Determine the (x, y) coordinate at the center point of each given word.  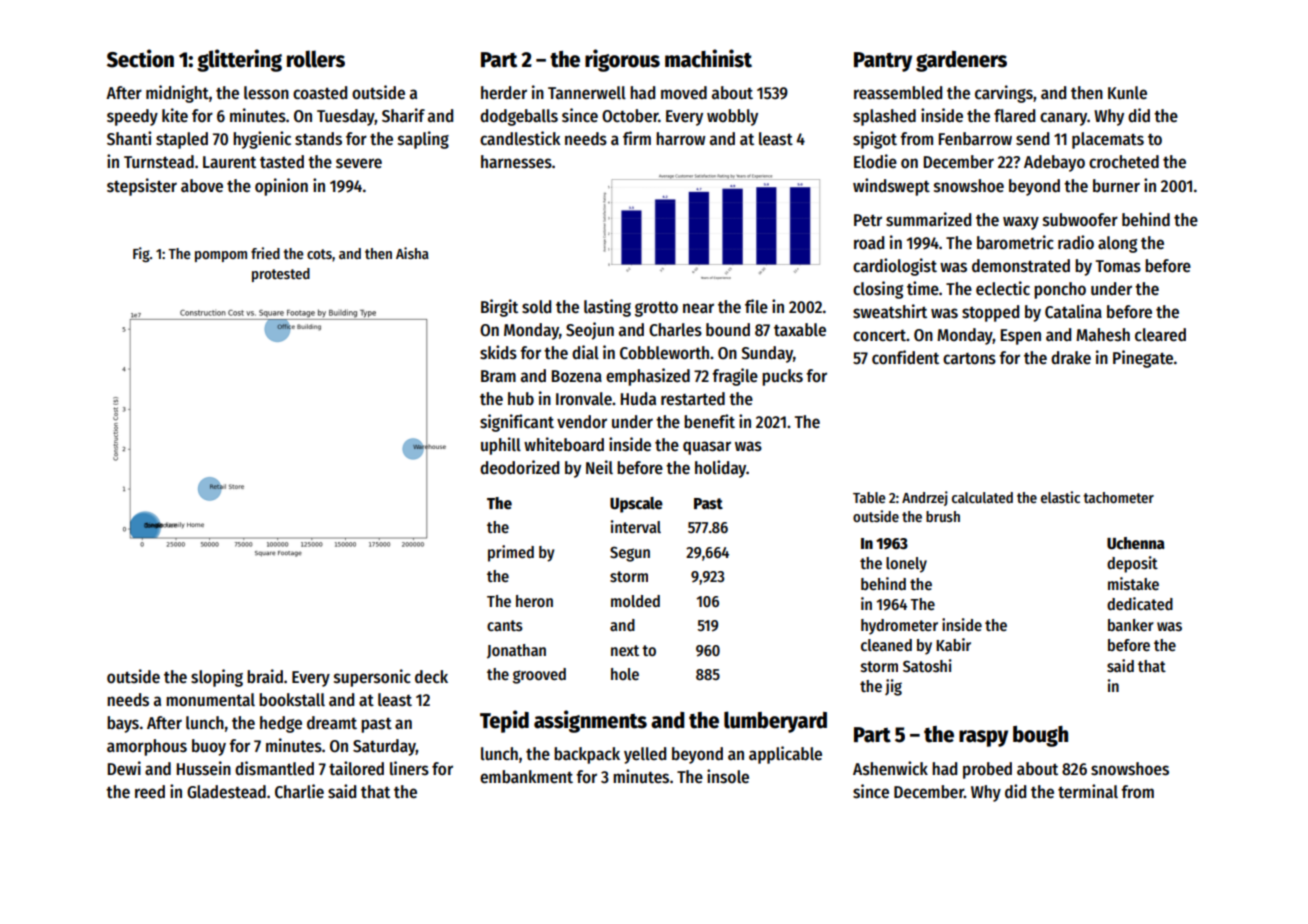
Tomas (1118, 266)
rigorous (622, 60)
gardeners (961, 61)
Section (140, 58)
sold (536, 307)
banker (1131, 625)
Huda (638, 399)
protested (281, 275)
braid (265, 676)
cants (505, 625)
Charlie (299, 791)
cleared (1160, 335)
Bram (498, 376)
